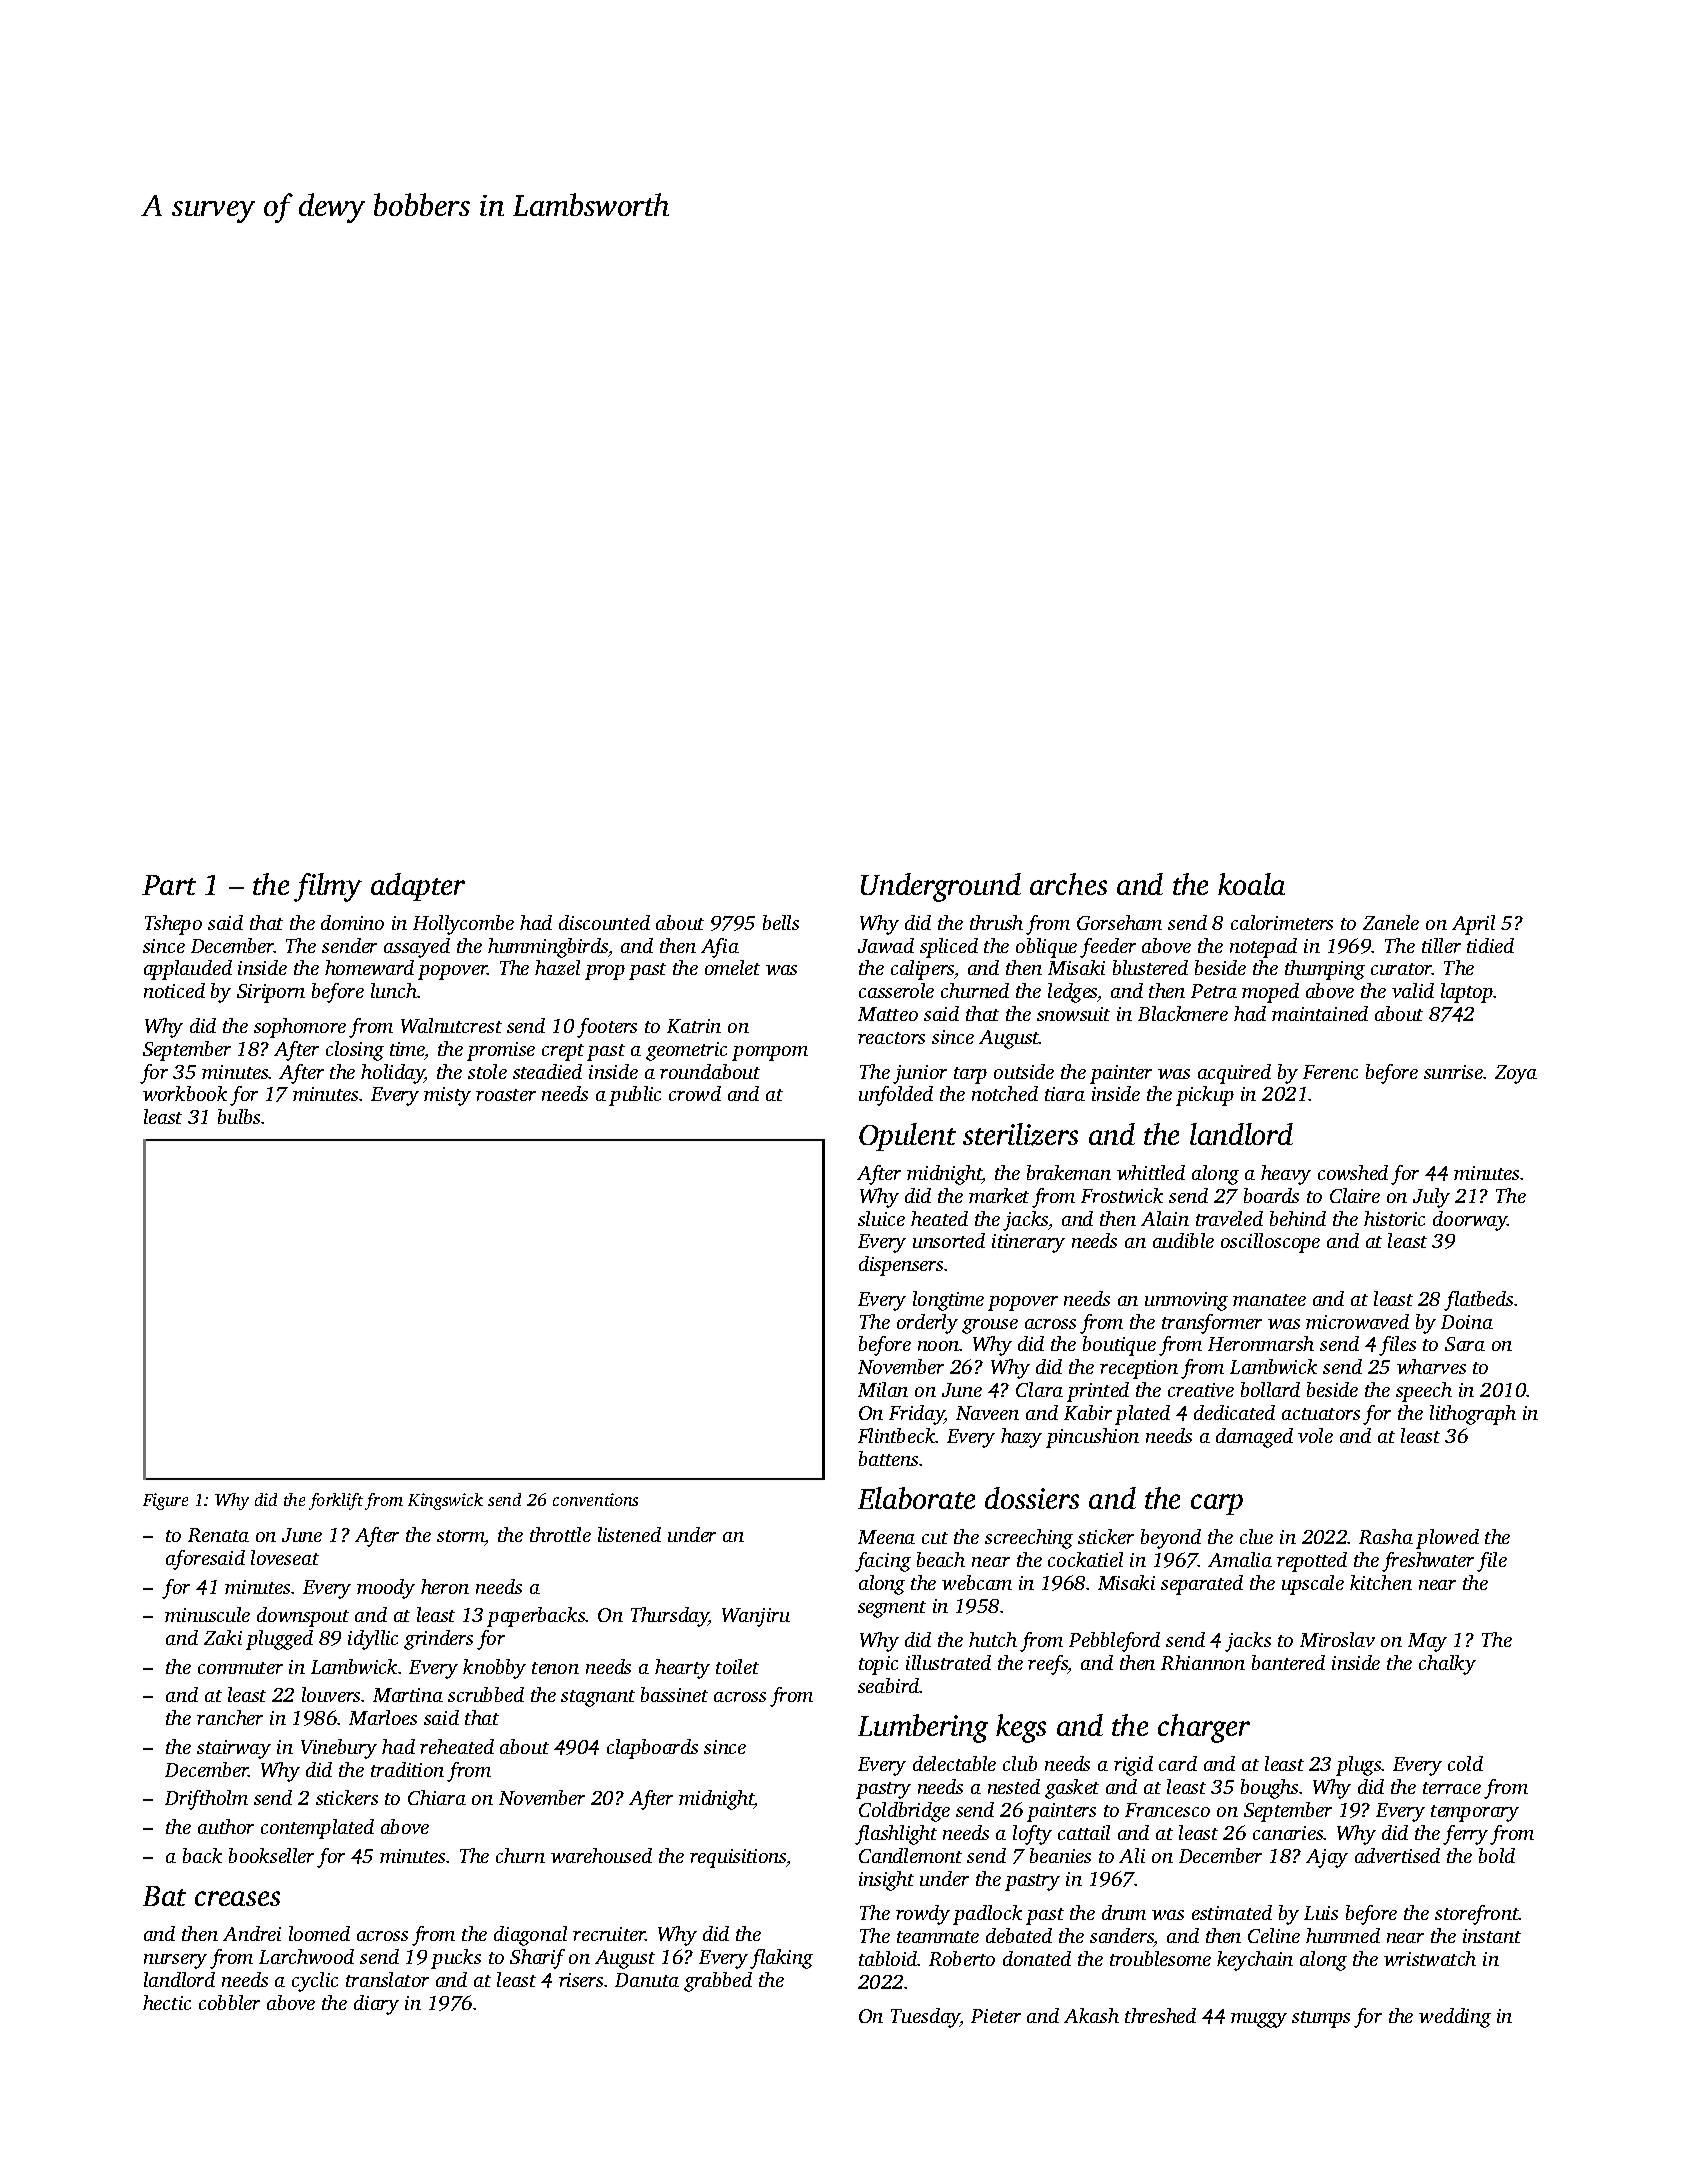 The width and height of the document is (1683, 2178). I want to click on koala, so click(1251, 884).
